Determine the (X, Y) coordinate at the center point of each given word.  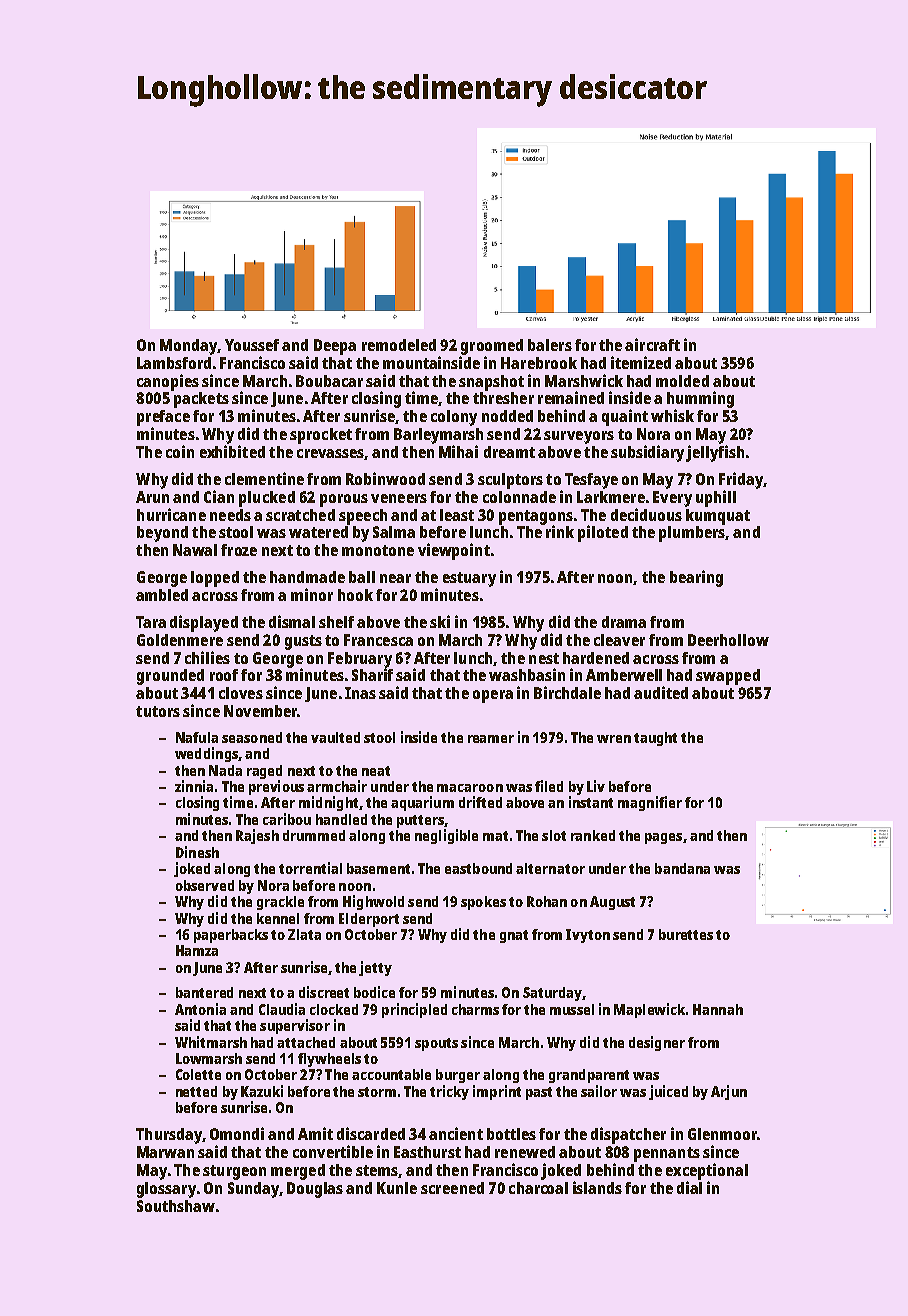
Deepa (335, 347)
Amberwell (624, 675)
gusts (303, 642)
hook (355, 595)
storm (377, 1092)
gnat (514, 936)
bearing (696, 578)
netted (196, 1091)
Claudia (282, 1009)
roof (224, 675)
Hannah (718, 1009)
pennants (667, 1154)
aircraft (652, 344)
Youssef (252, 345)
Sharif (372, 674)
